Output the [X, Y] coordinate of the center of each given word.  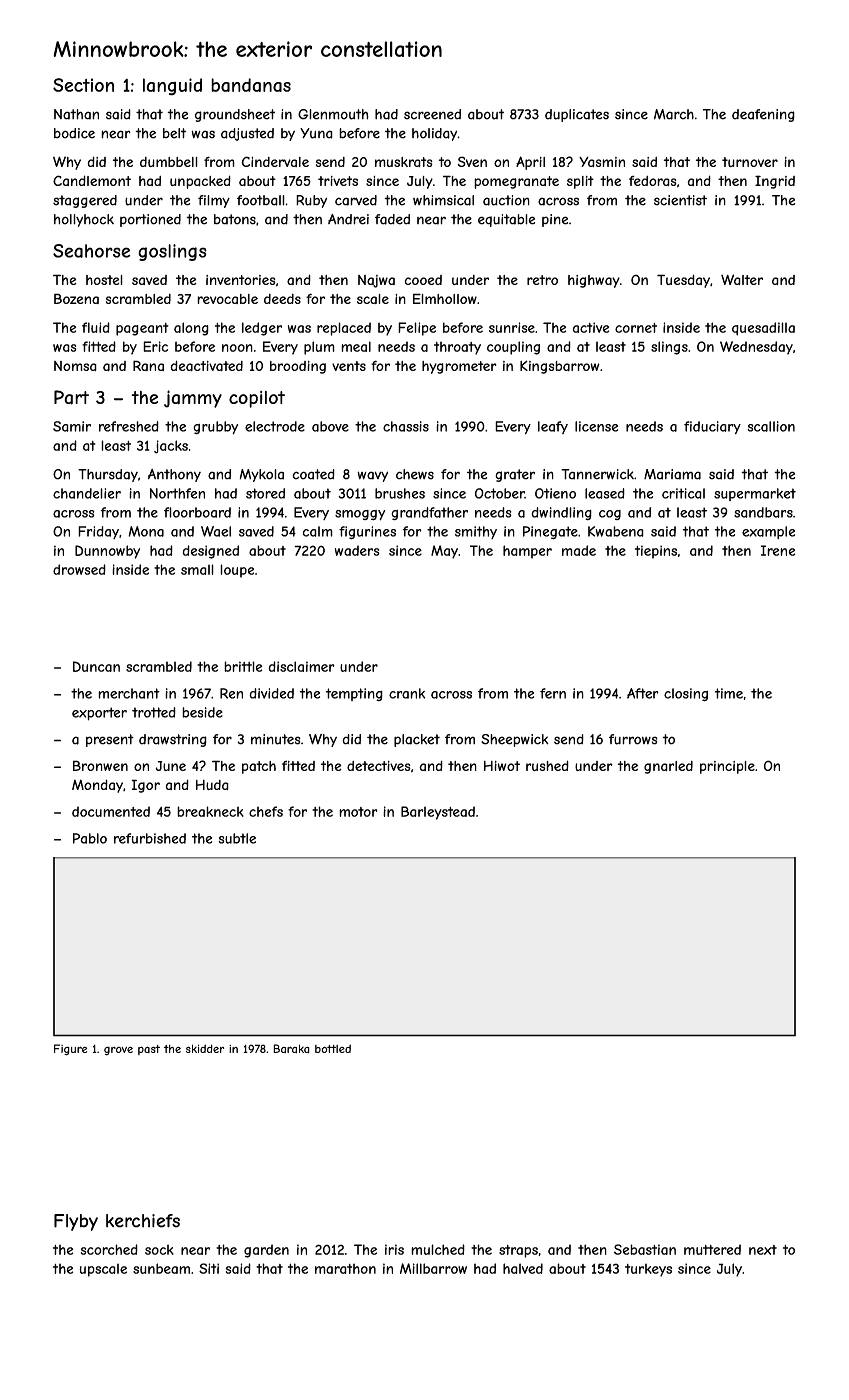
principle [727, 767]
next [763, 1250]
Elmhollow [445, 298]
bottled [333, 1048]
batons [235, 219]
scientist [680, 200]
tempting [354, 694]
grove [118, 1051]
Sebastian [645, 1249]
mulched [438, 1249]
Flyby [76, 1222]
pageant [142, 329]
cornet [636, 328]
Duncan [96, 666]
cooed [423, 280]
